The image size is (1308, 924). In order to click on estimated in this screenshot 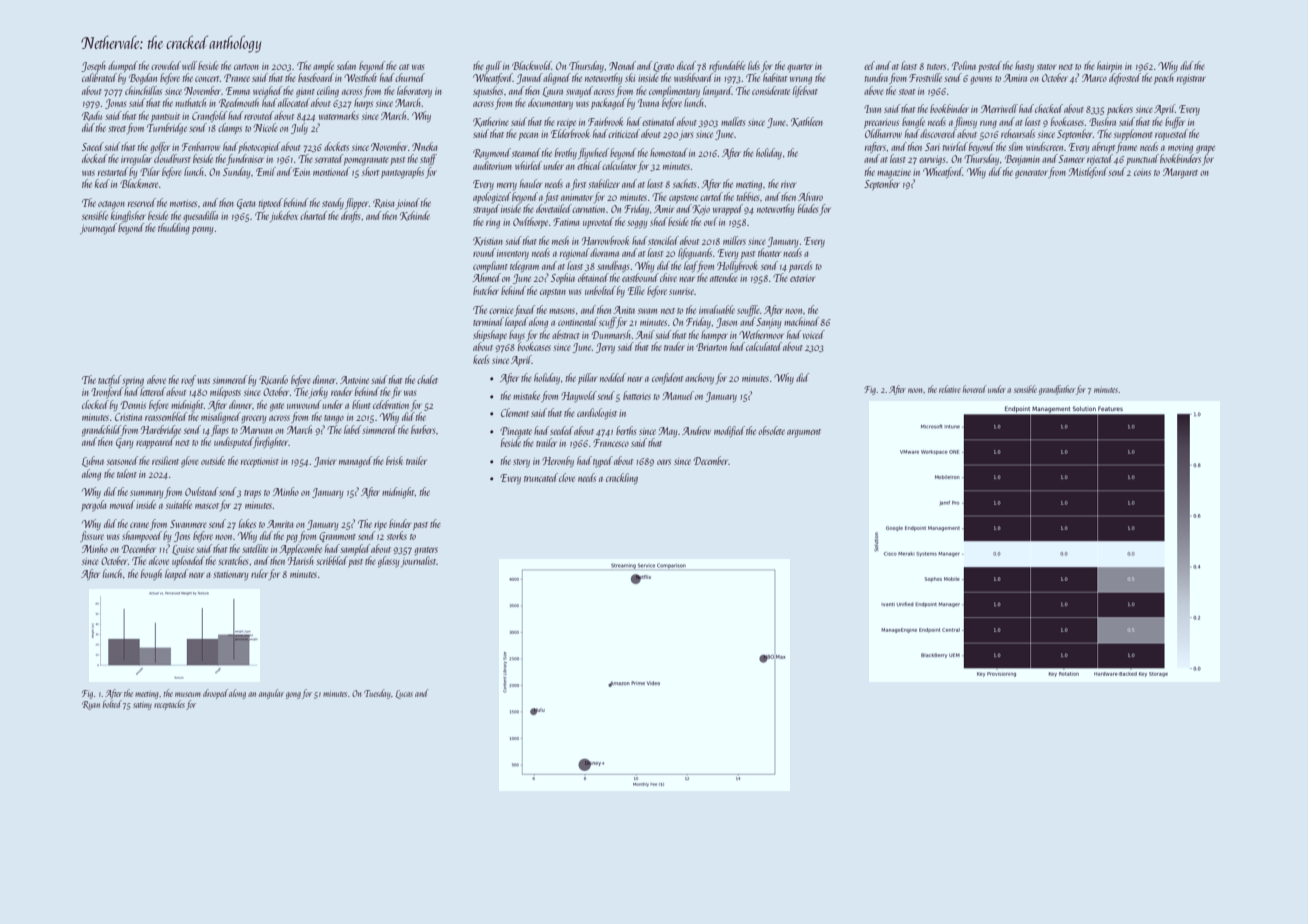, I will do `click(659, 121)`.
